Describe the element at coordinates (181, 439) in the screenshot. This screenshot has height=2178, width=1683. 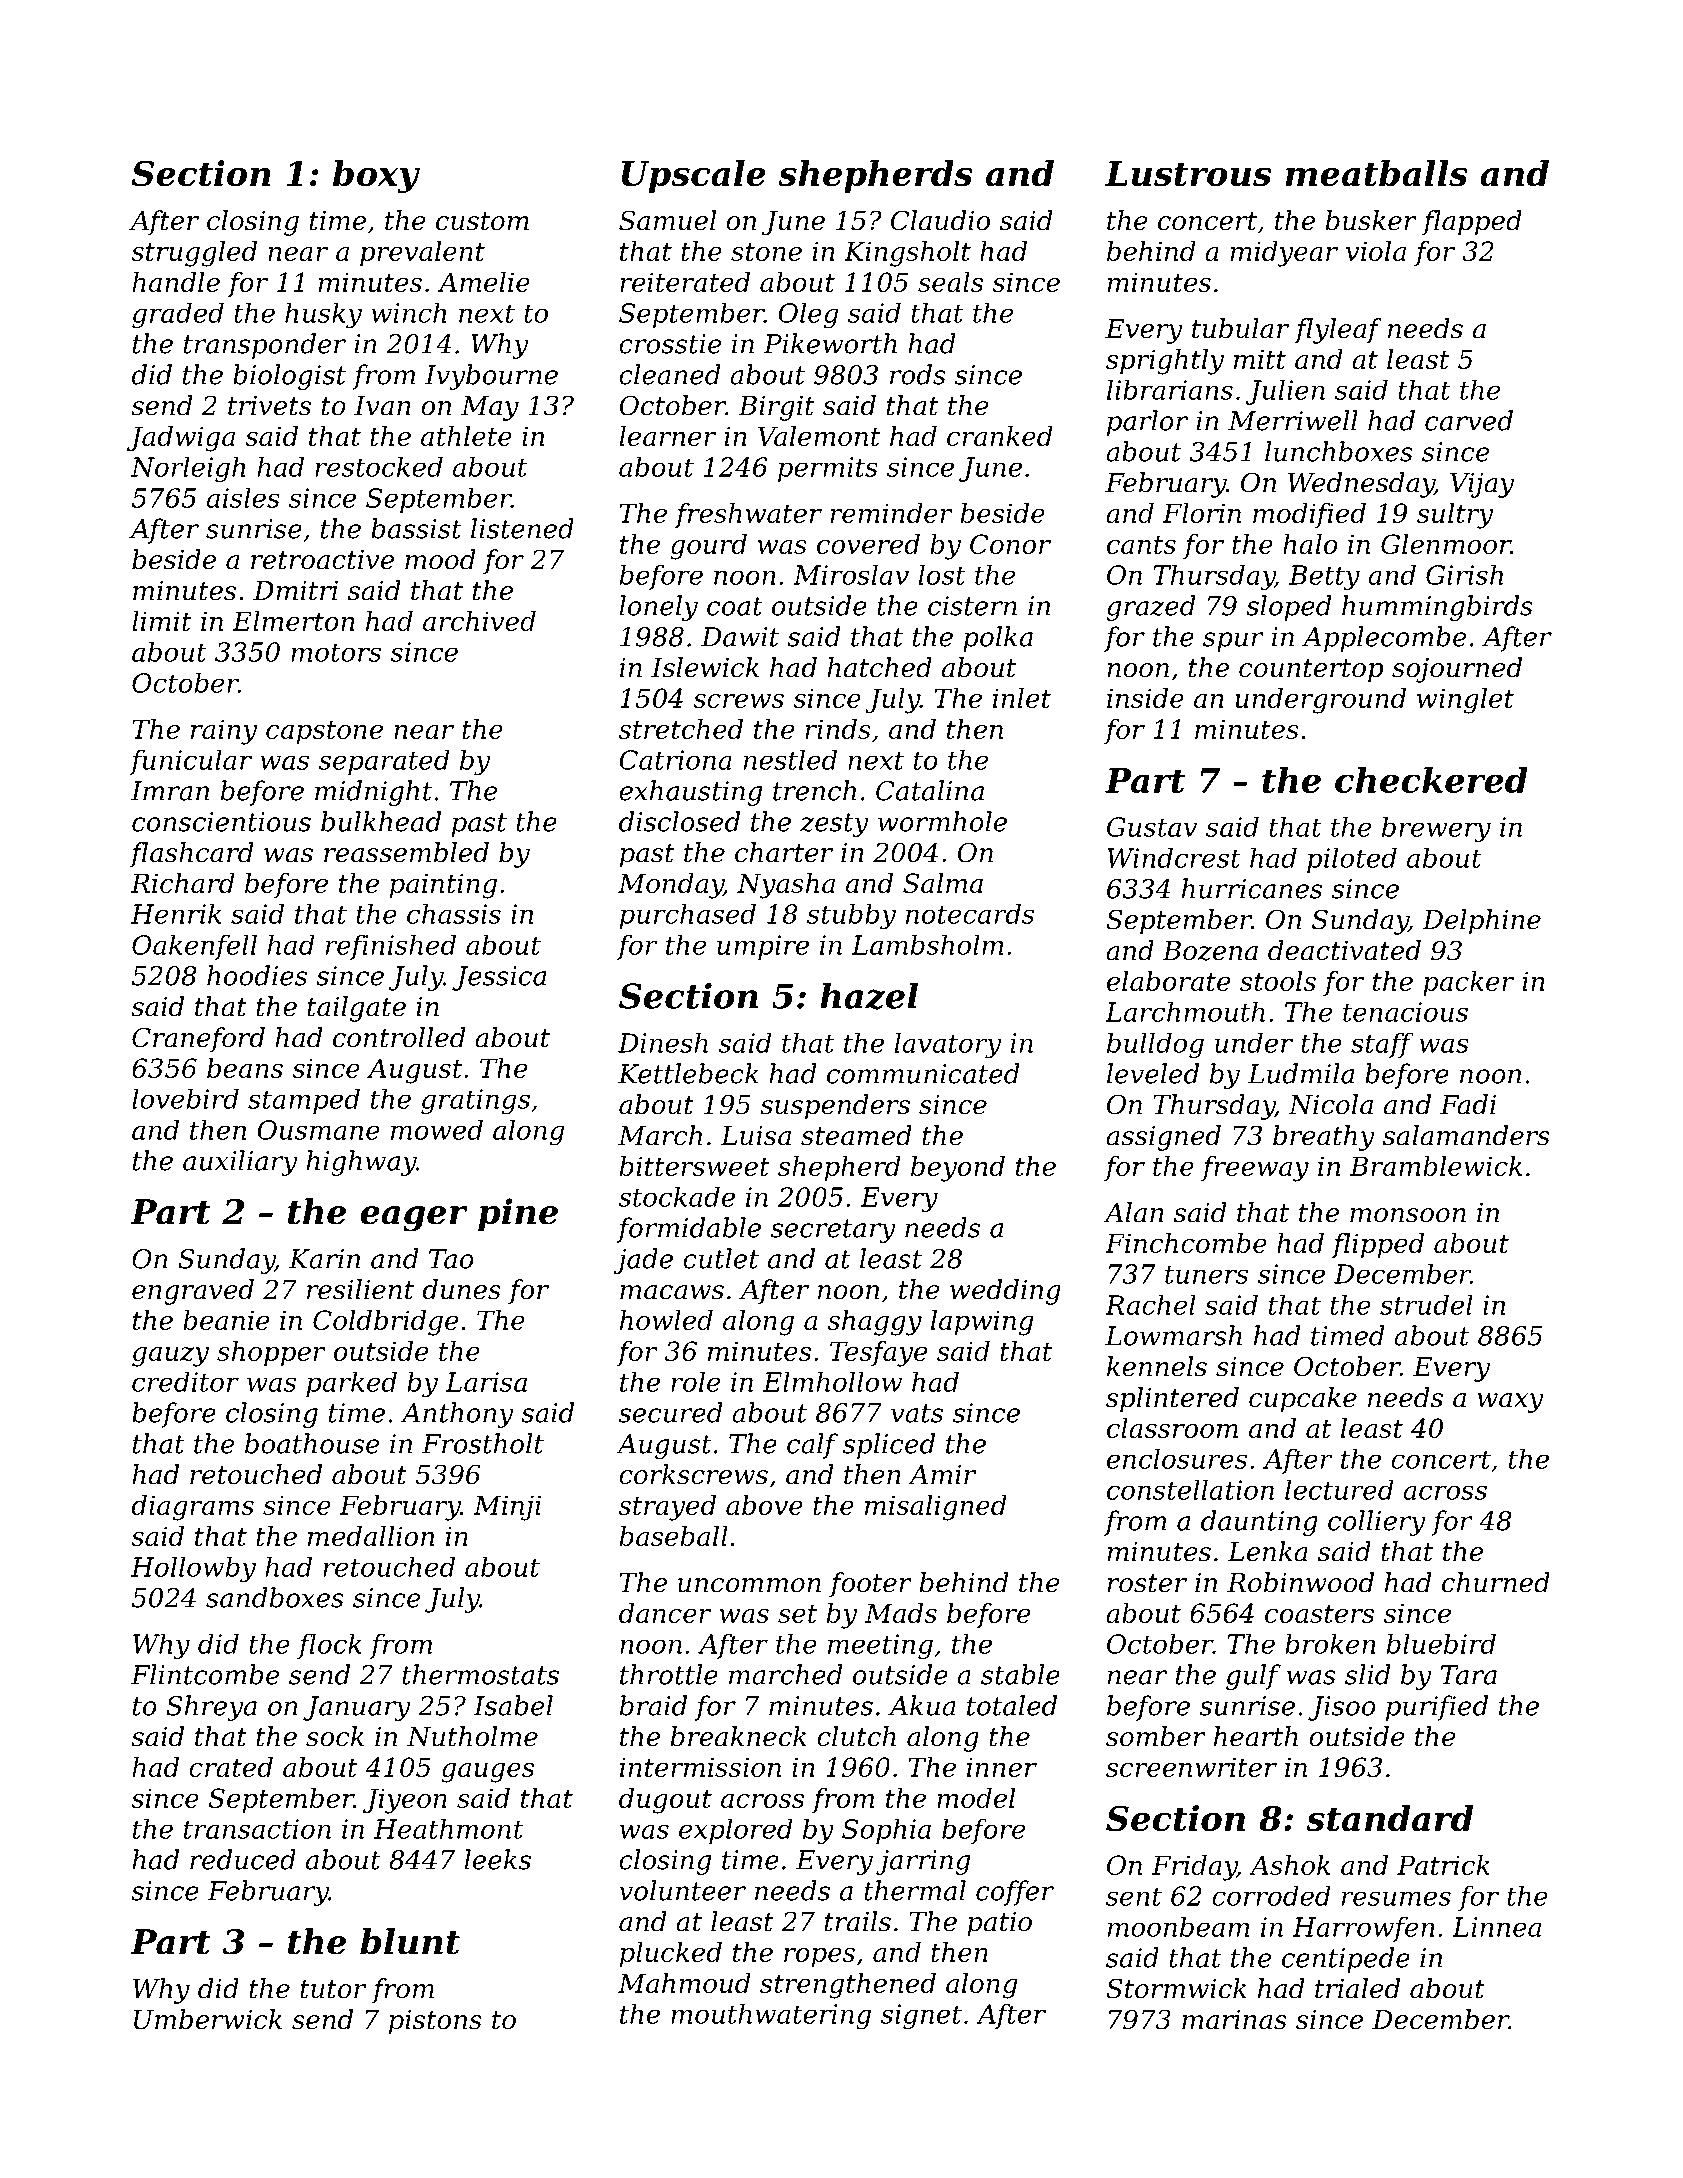
I see `Jadwiga` at that location.
